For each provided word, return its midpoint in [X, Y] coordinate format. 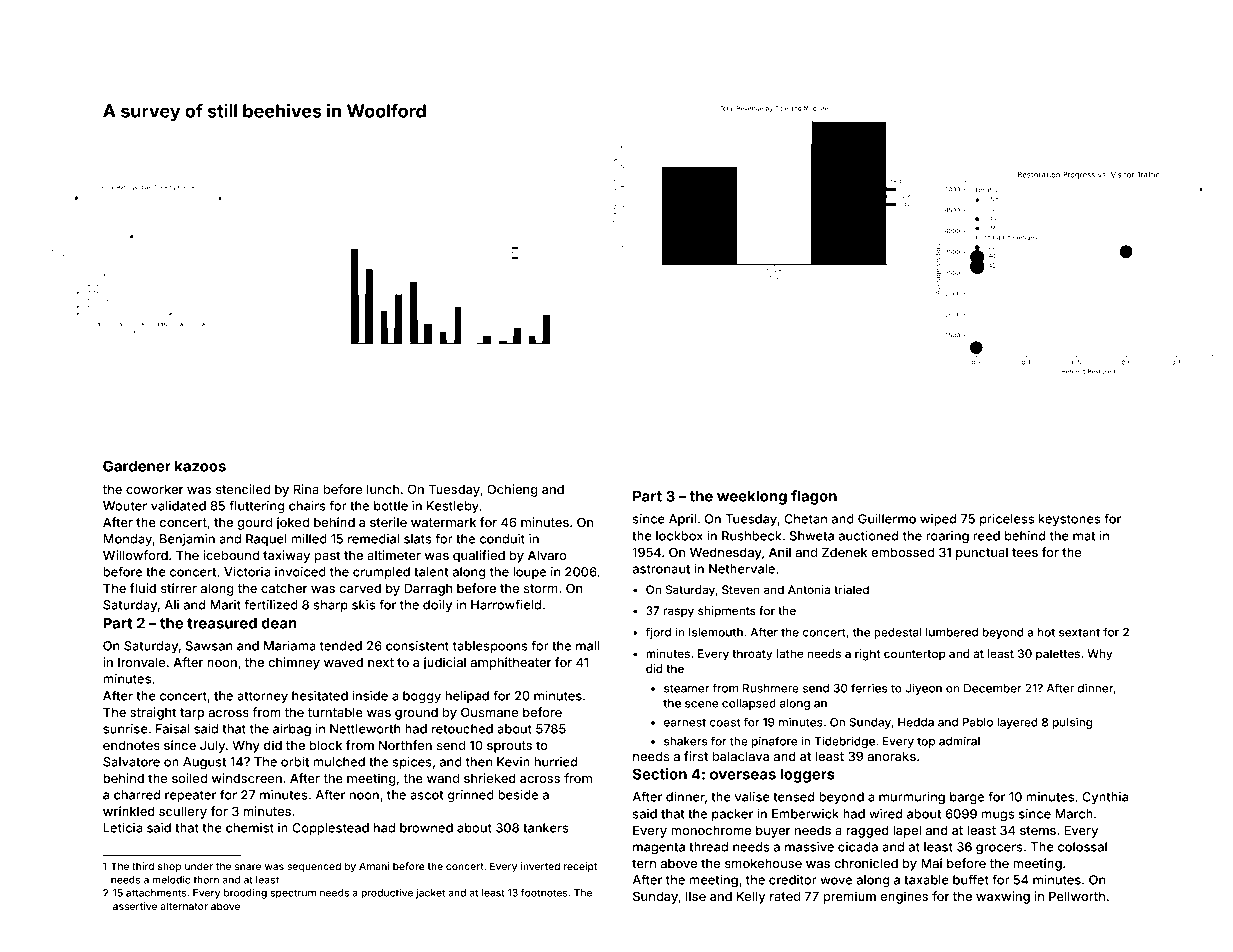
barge [967, 798]
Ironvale [142, 662]
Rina [306, 489]
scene [701, 704]
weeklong [752, 497]
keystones [1069, 520]
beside [518, 795]
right [867, 655]
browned [426, 828]
